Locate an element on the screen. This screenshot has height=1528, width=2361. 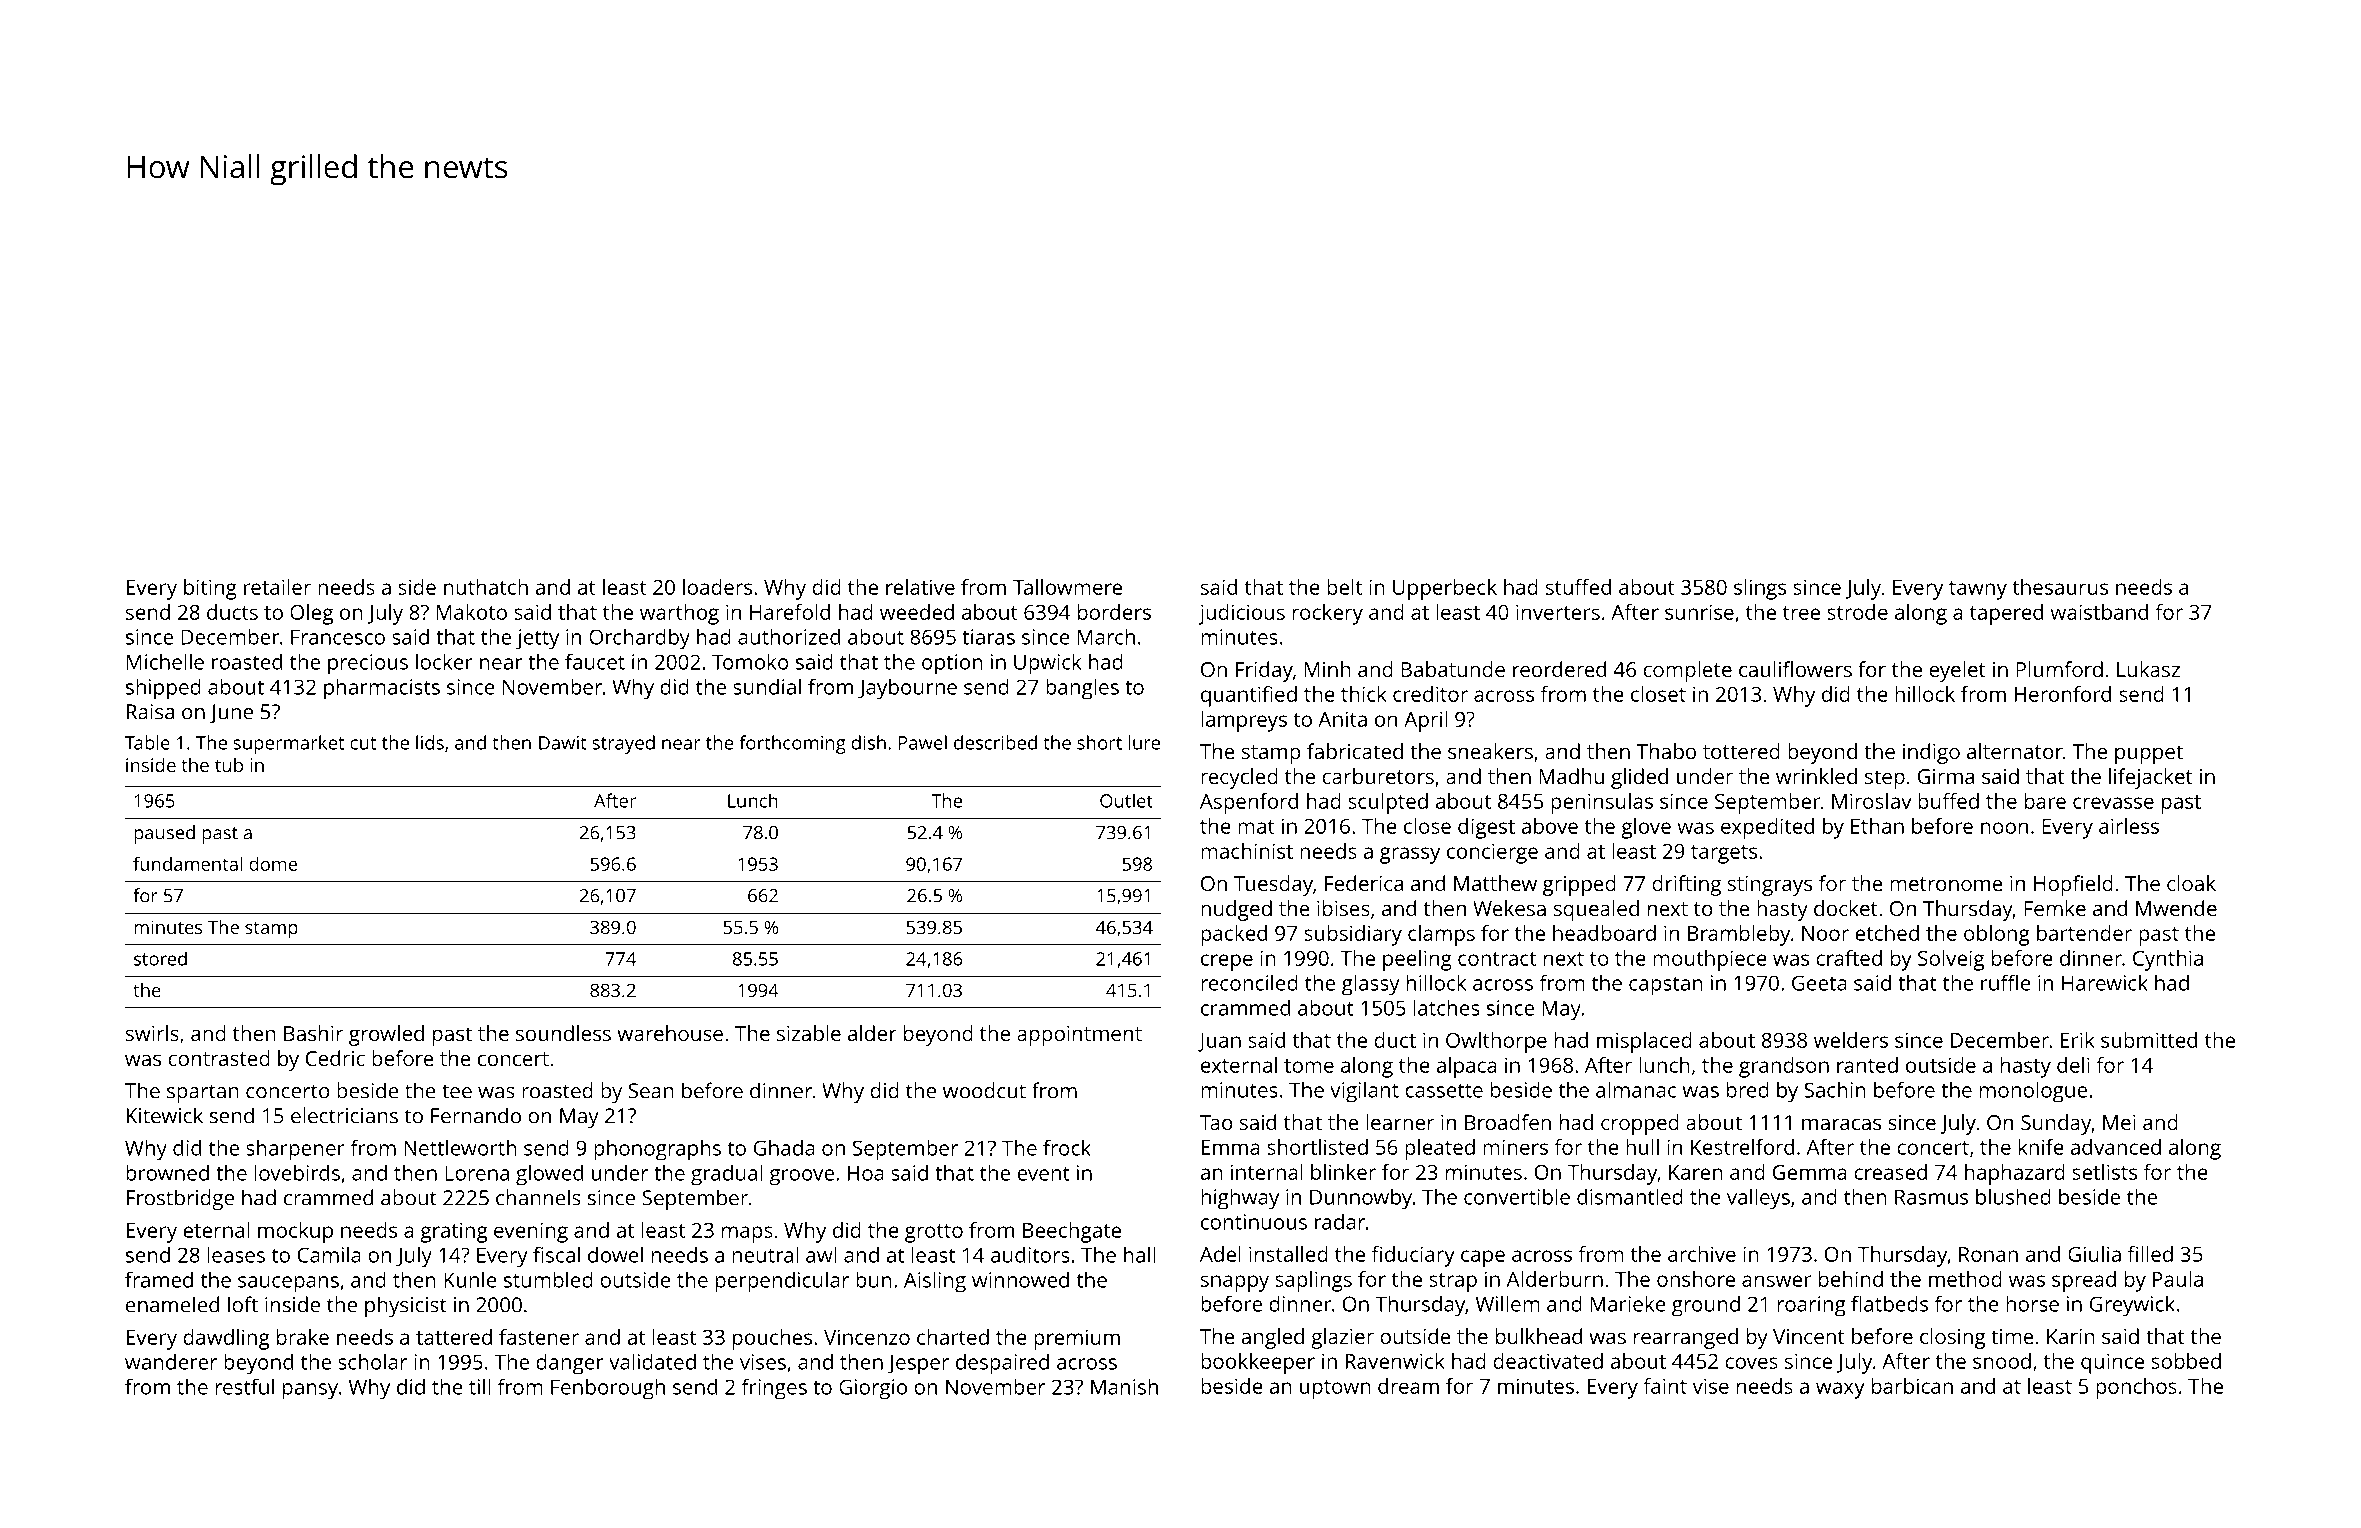
bare is located at coordinates (2045, 801).
